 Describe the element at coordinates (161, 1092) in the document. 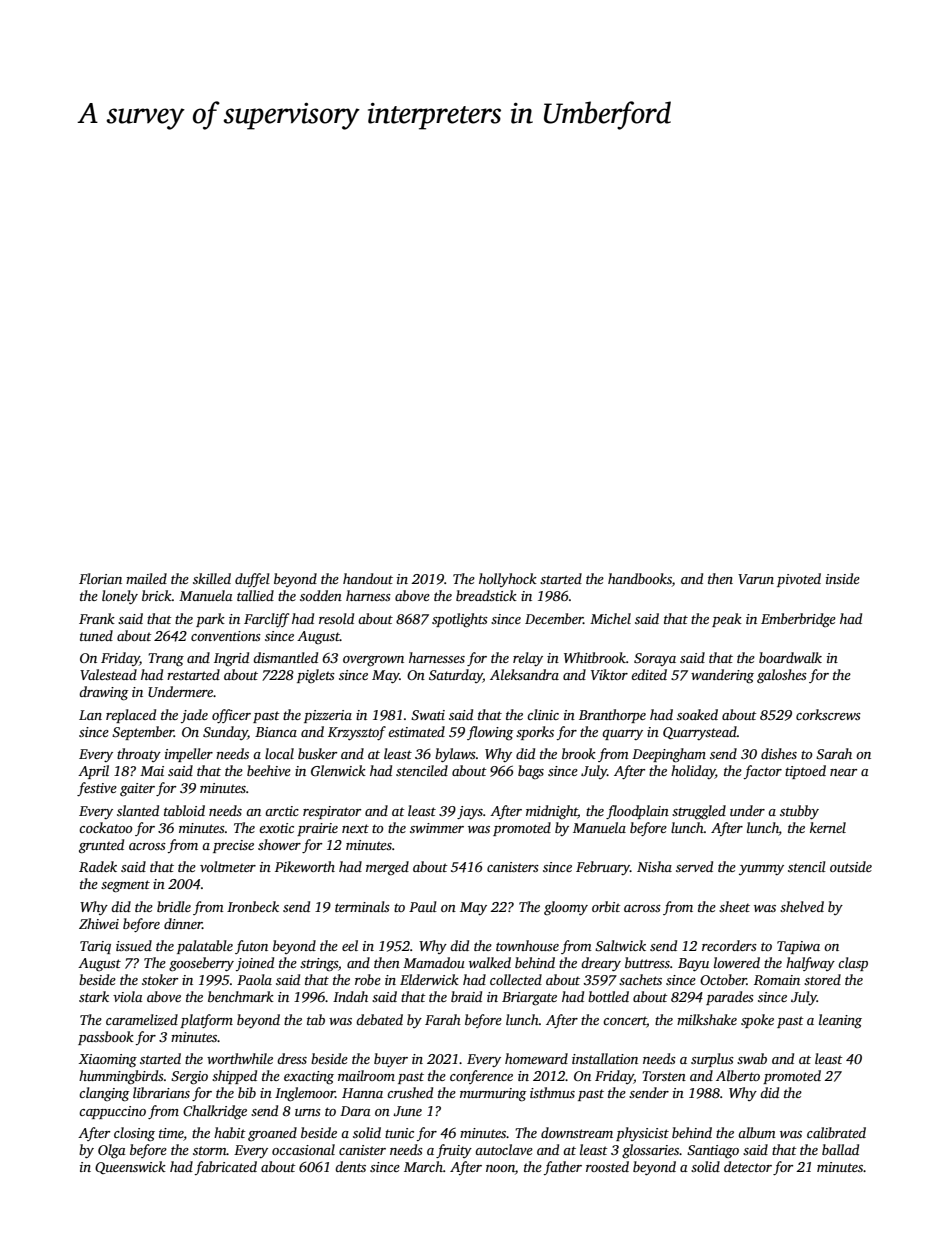

I see `librarians` at that location.
